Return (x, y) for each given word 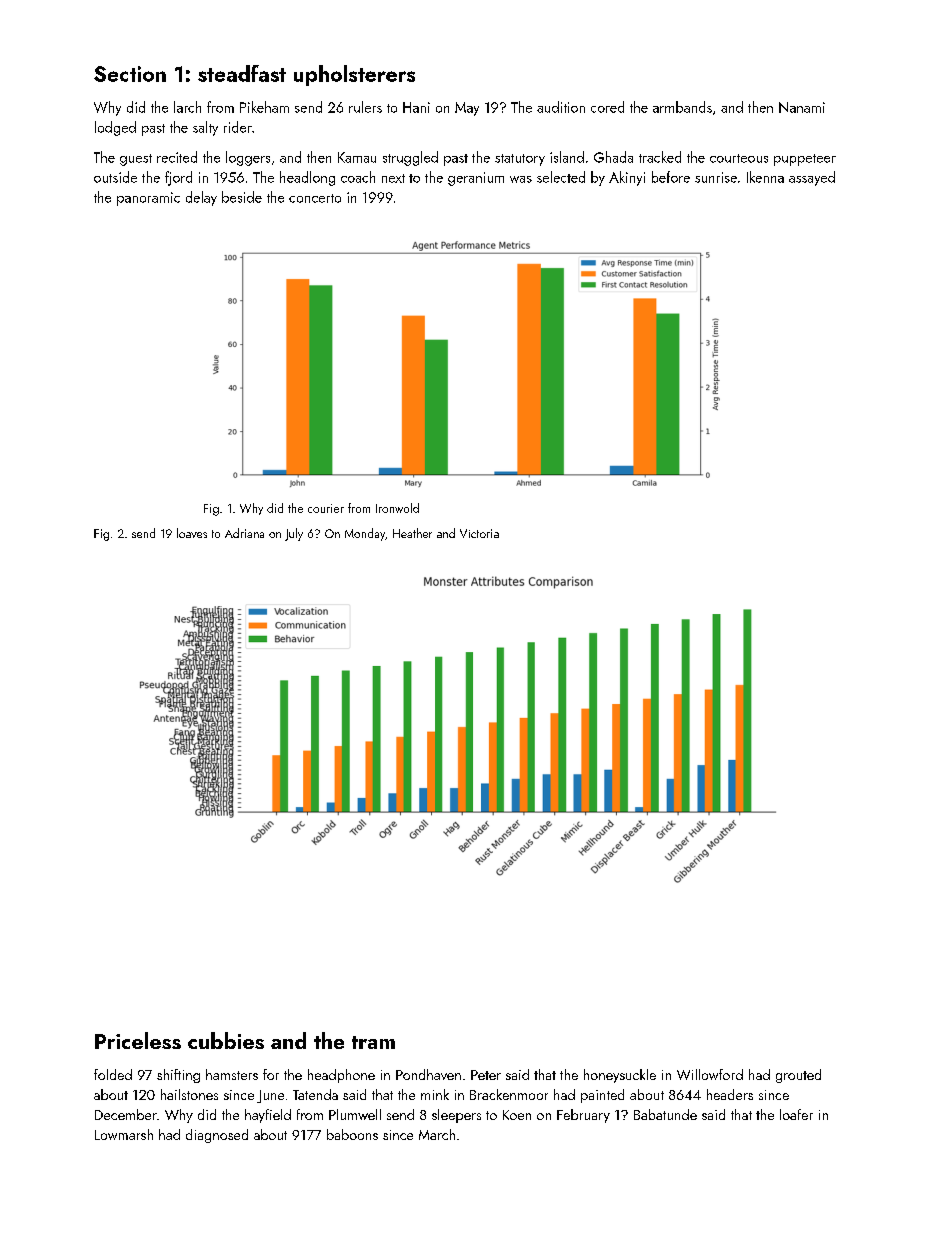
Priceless (138, 1040)
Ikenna (765, 177)
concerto (315, 198)
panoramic (148, 199)
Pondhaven (428, 1074)
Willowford (710, 1074)
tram (373, 1042)
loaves (192, 533)
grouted (798, 1076)
